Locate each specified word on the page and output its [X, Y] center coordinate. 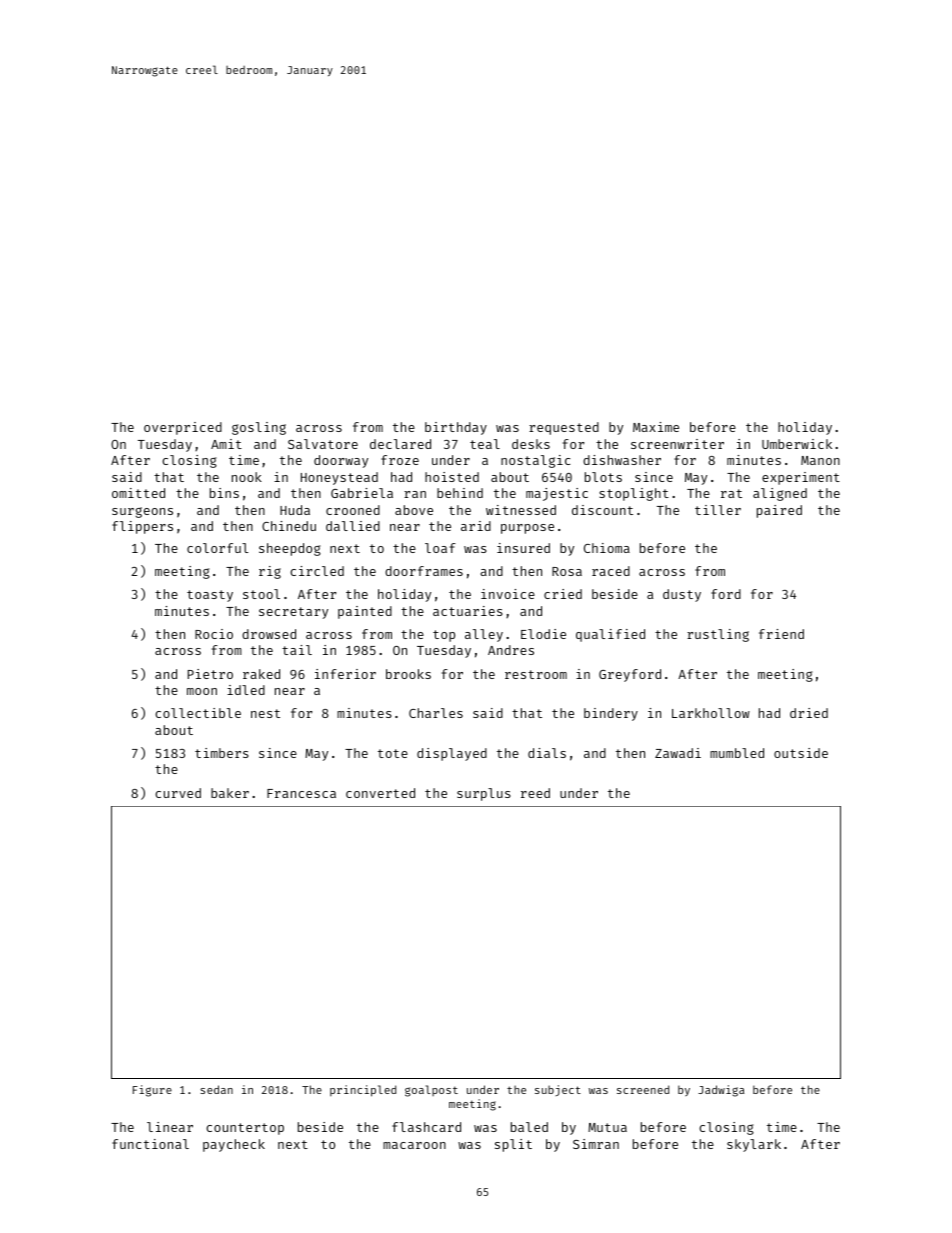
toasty [210, 596]
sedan [216, 1089]
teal [485, 444]
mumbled [737, 753]
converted [380, 793]
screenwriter [677, 444]
